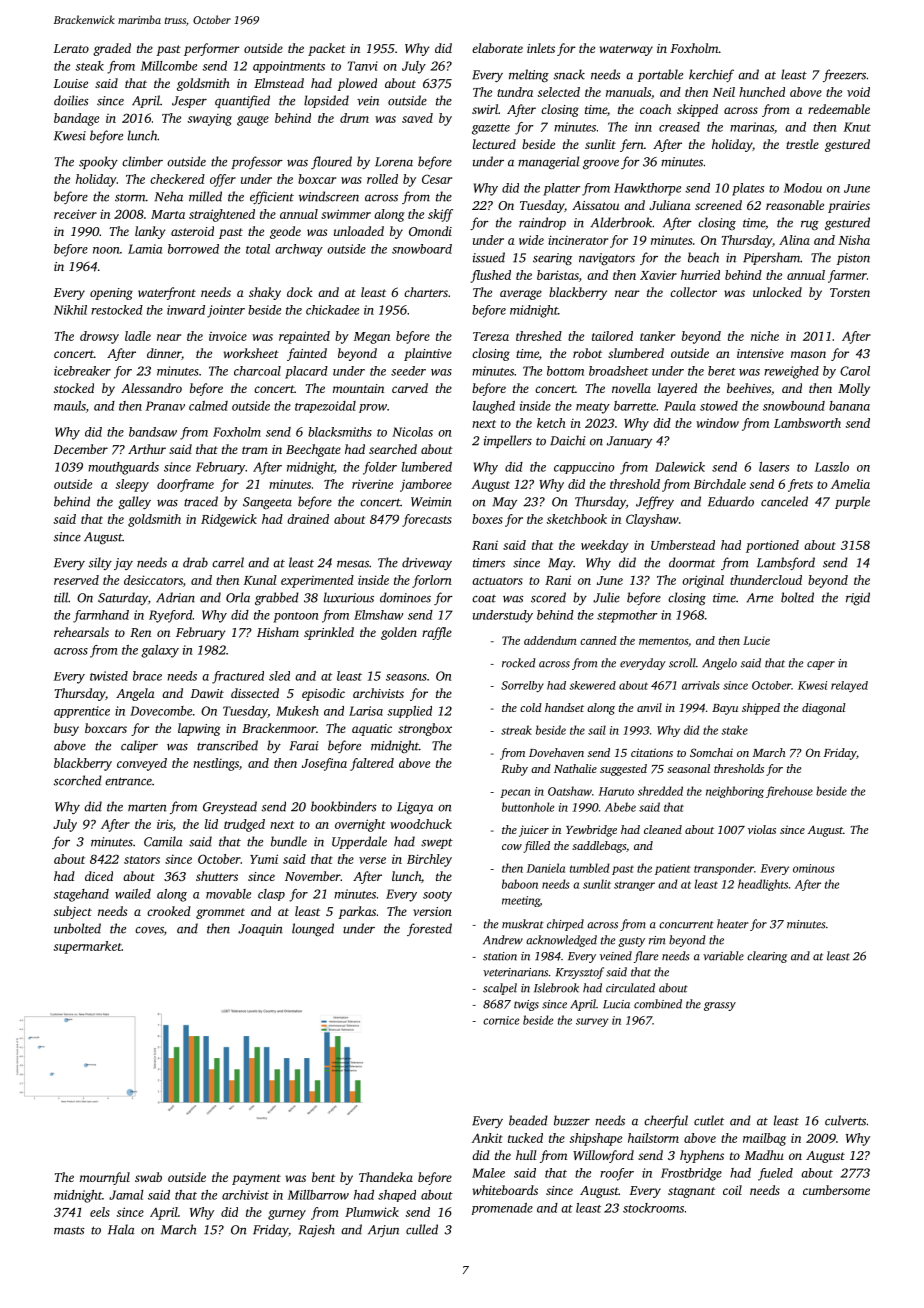 This screenshot has height=1308, width=924. I want to click on parkas, so click(357, 912).
